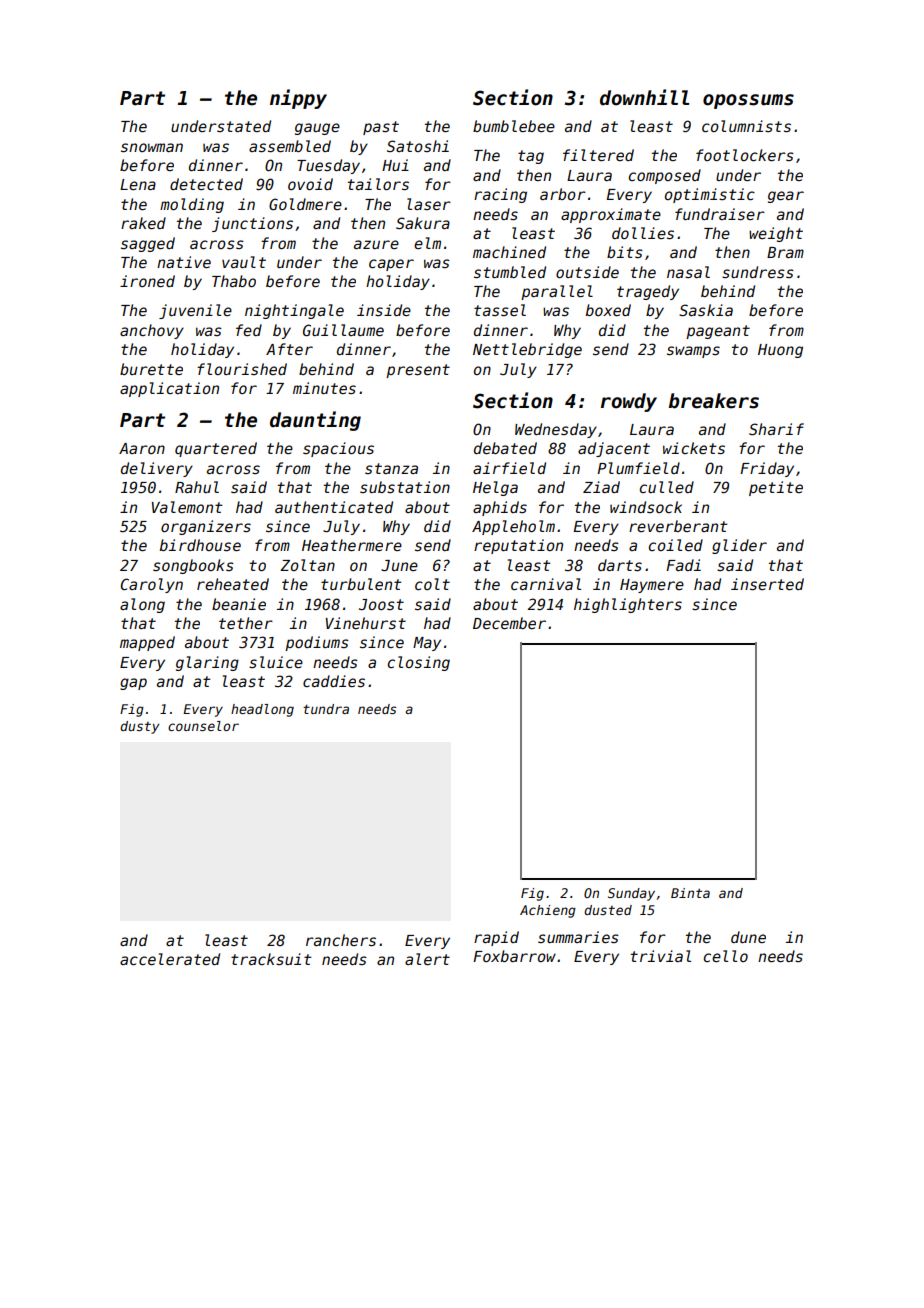  What do you see at coordinates (152, 147) in the page?
I see `snowman` at bounding box center [152, 147].
